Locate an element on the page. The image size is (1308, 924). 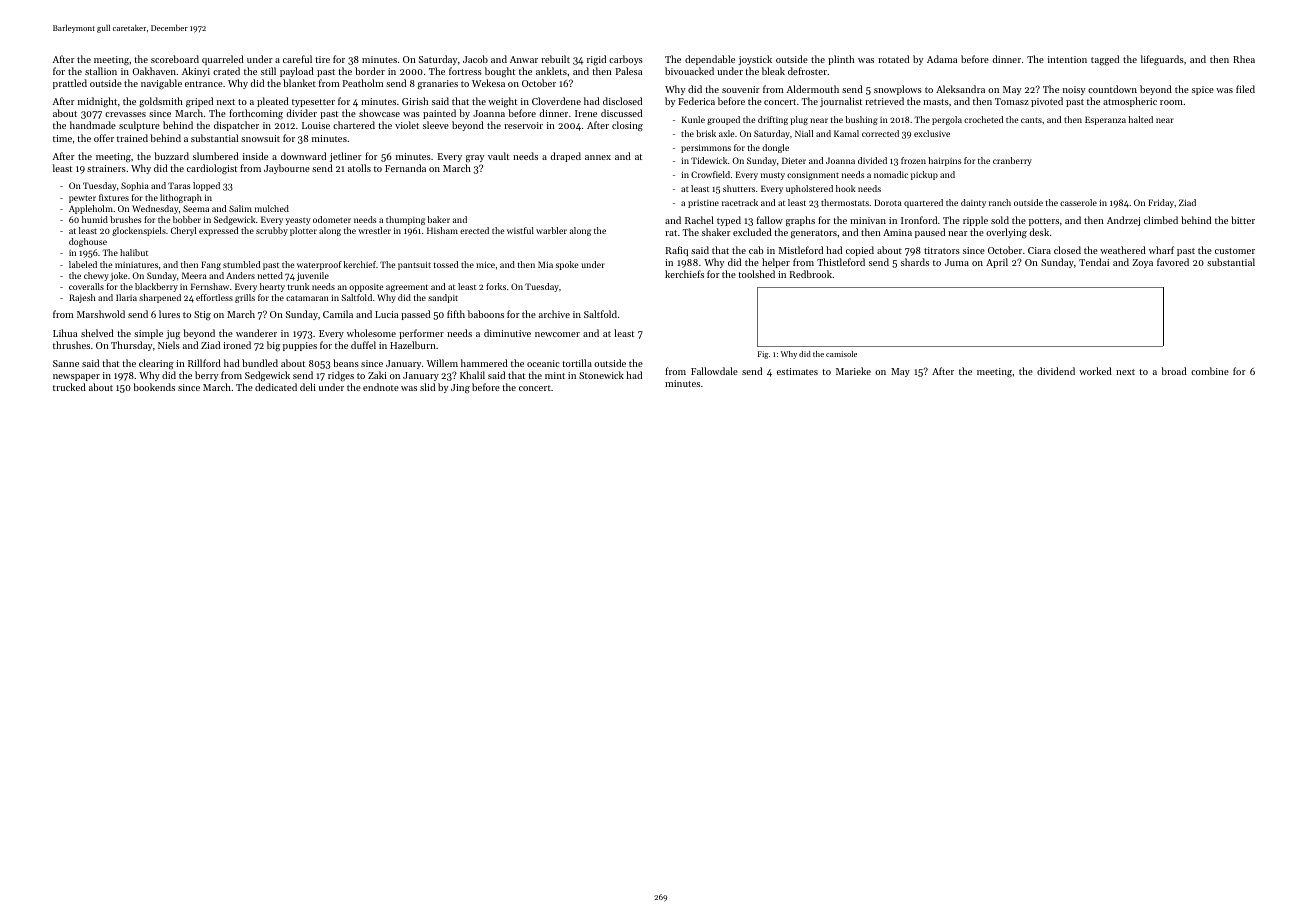
bookends is located at coordinates (154, 387).
